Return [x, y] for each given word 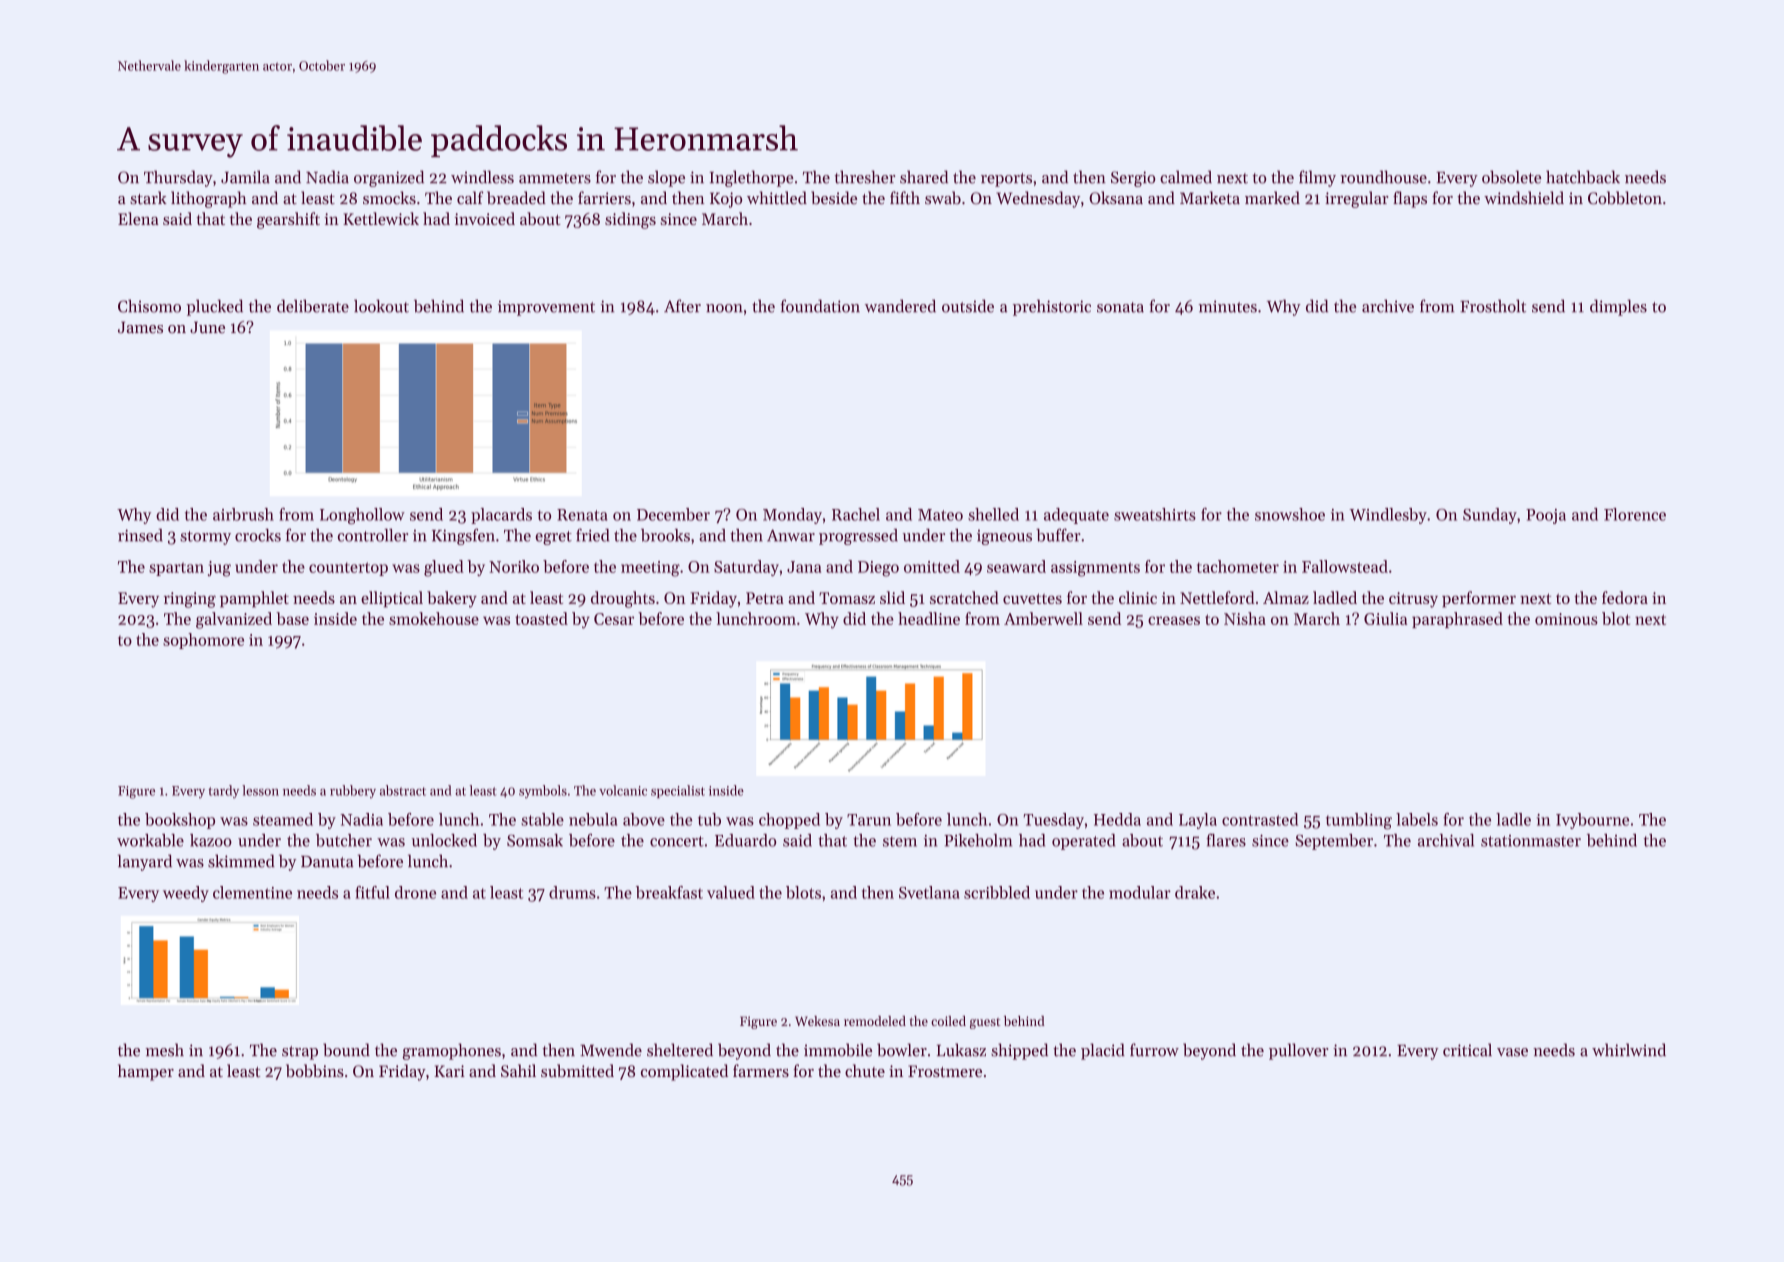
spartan [176, 569]
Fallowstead [1345, 566]
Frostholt [1493, 306]
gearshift [288, 220]
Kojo [726, 200]
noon [724, 308]
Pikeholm [978, 840]
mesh [164, 1050]
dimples [1618, 307]
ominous [1566, 619]
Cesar [614, 619]
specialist [678, 791]
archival [1446, 840]
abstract [403, 790]
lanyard [145, 862]
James [140, 327]
